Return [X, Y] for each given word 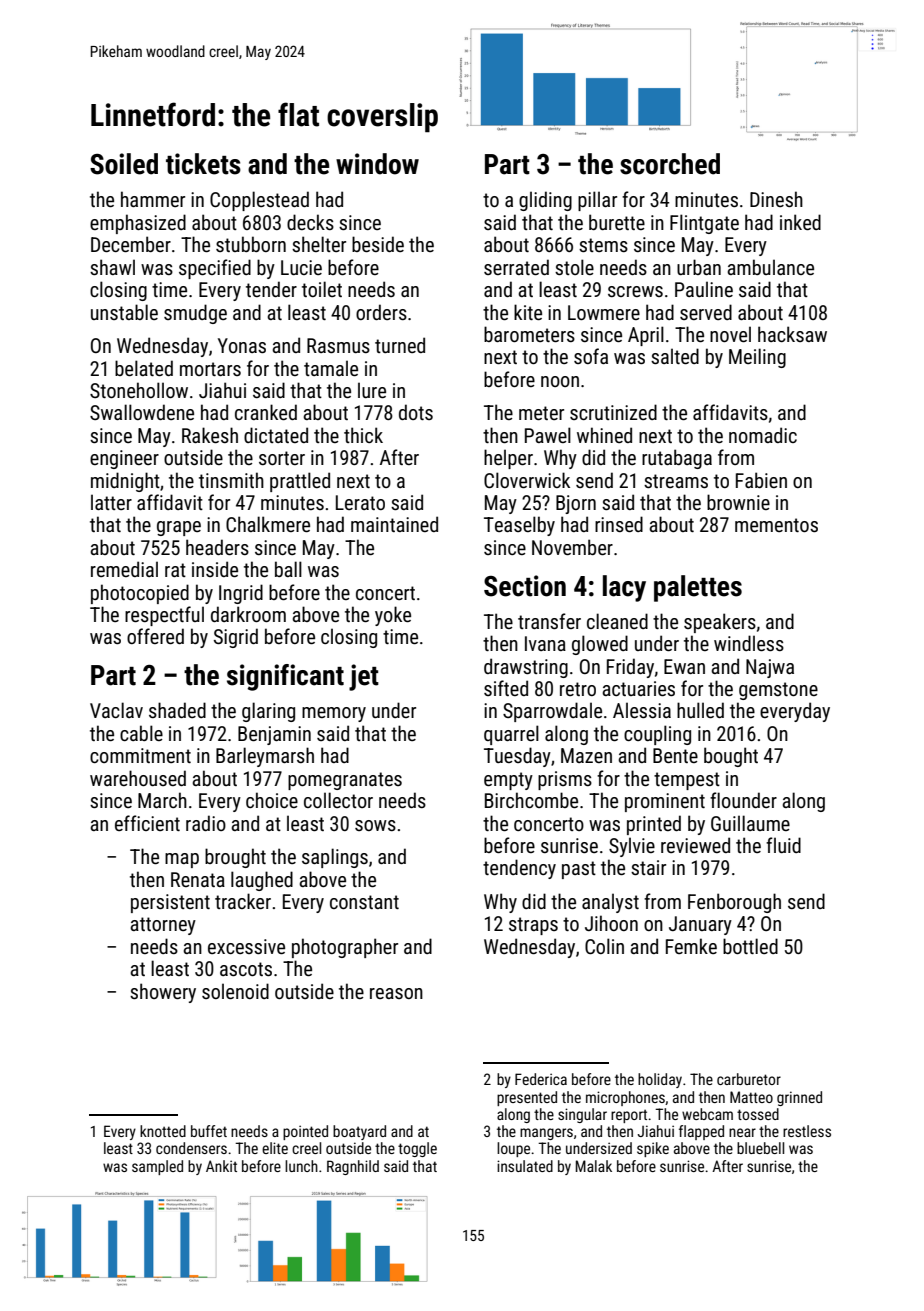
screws [635, 291]
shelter [319, 244]
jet [364, 677]
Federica [541, 1079]
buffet [209, 1131]
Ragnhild [353, 1167]
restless [807, 1131]
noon [560, 381]
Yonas [242, 345]
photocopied [140, 594]
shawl [112, 267]
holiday [660, 1080]
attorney [163, 926]
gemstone [778, 691]
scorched [670, 164]
